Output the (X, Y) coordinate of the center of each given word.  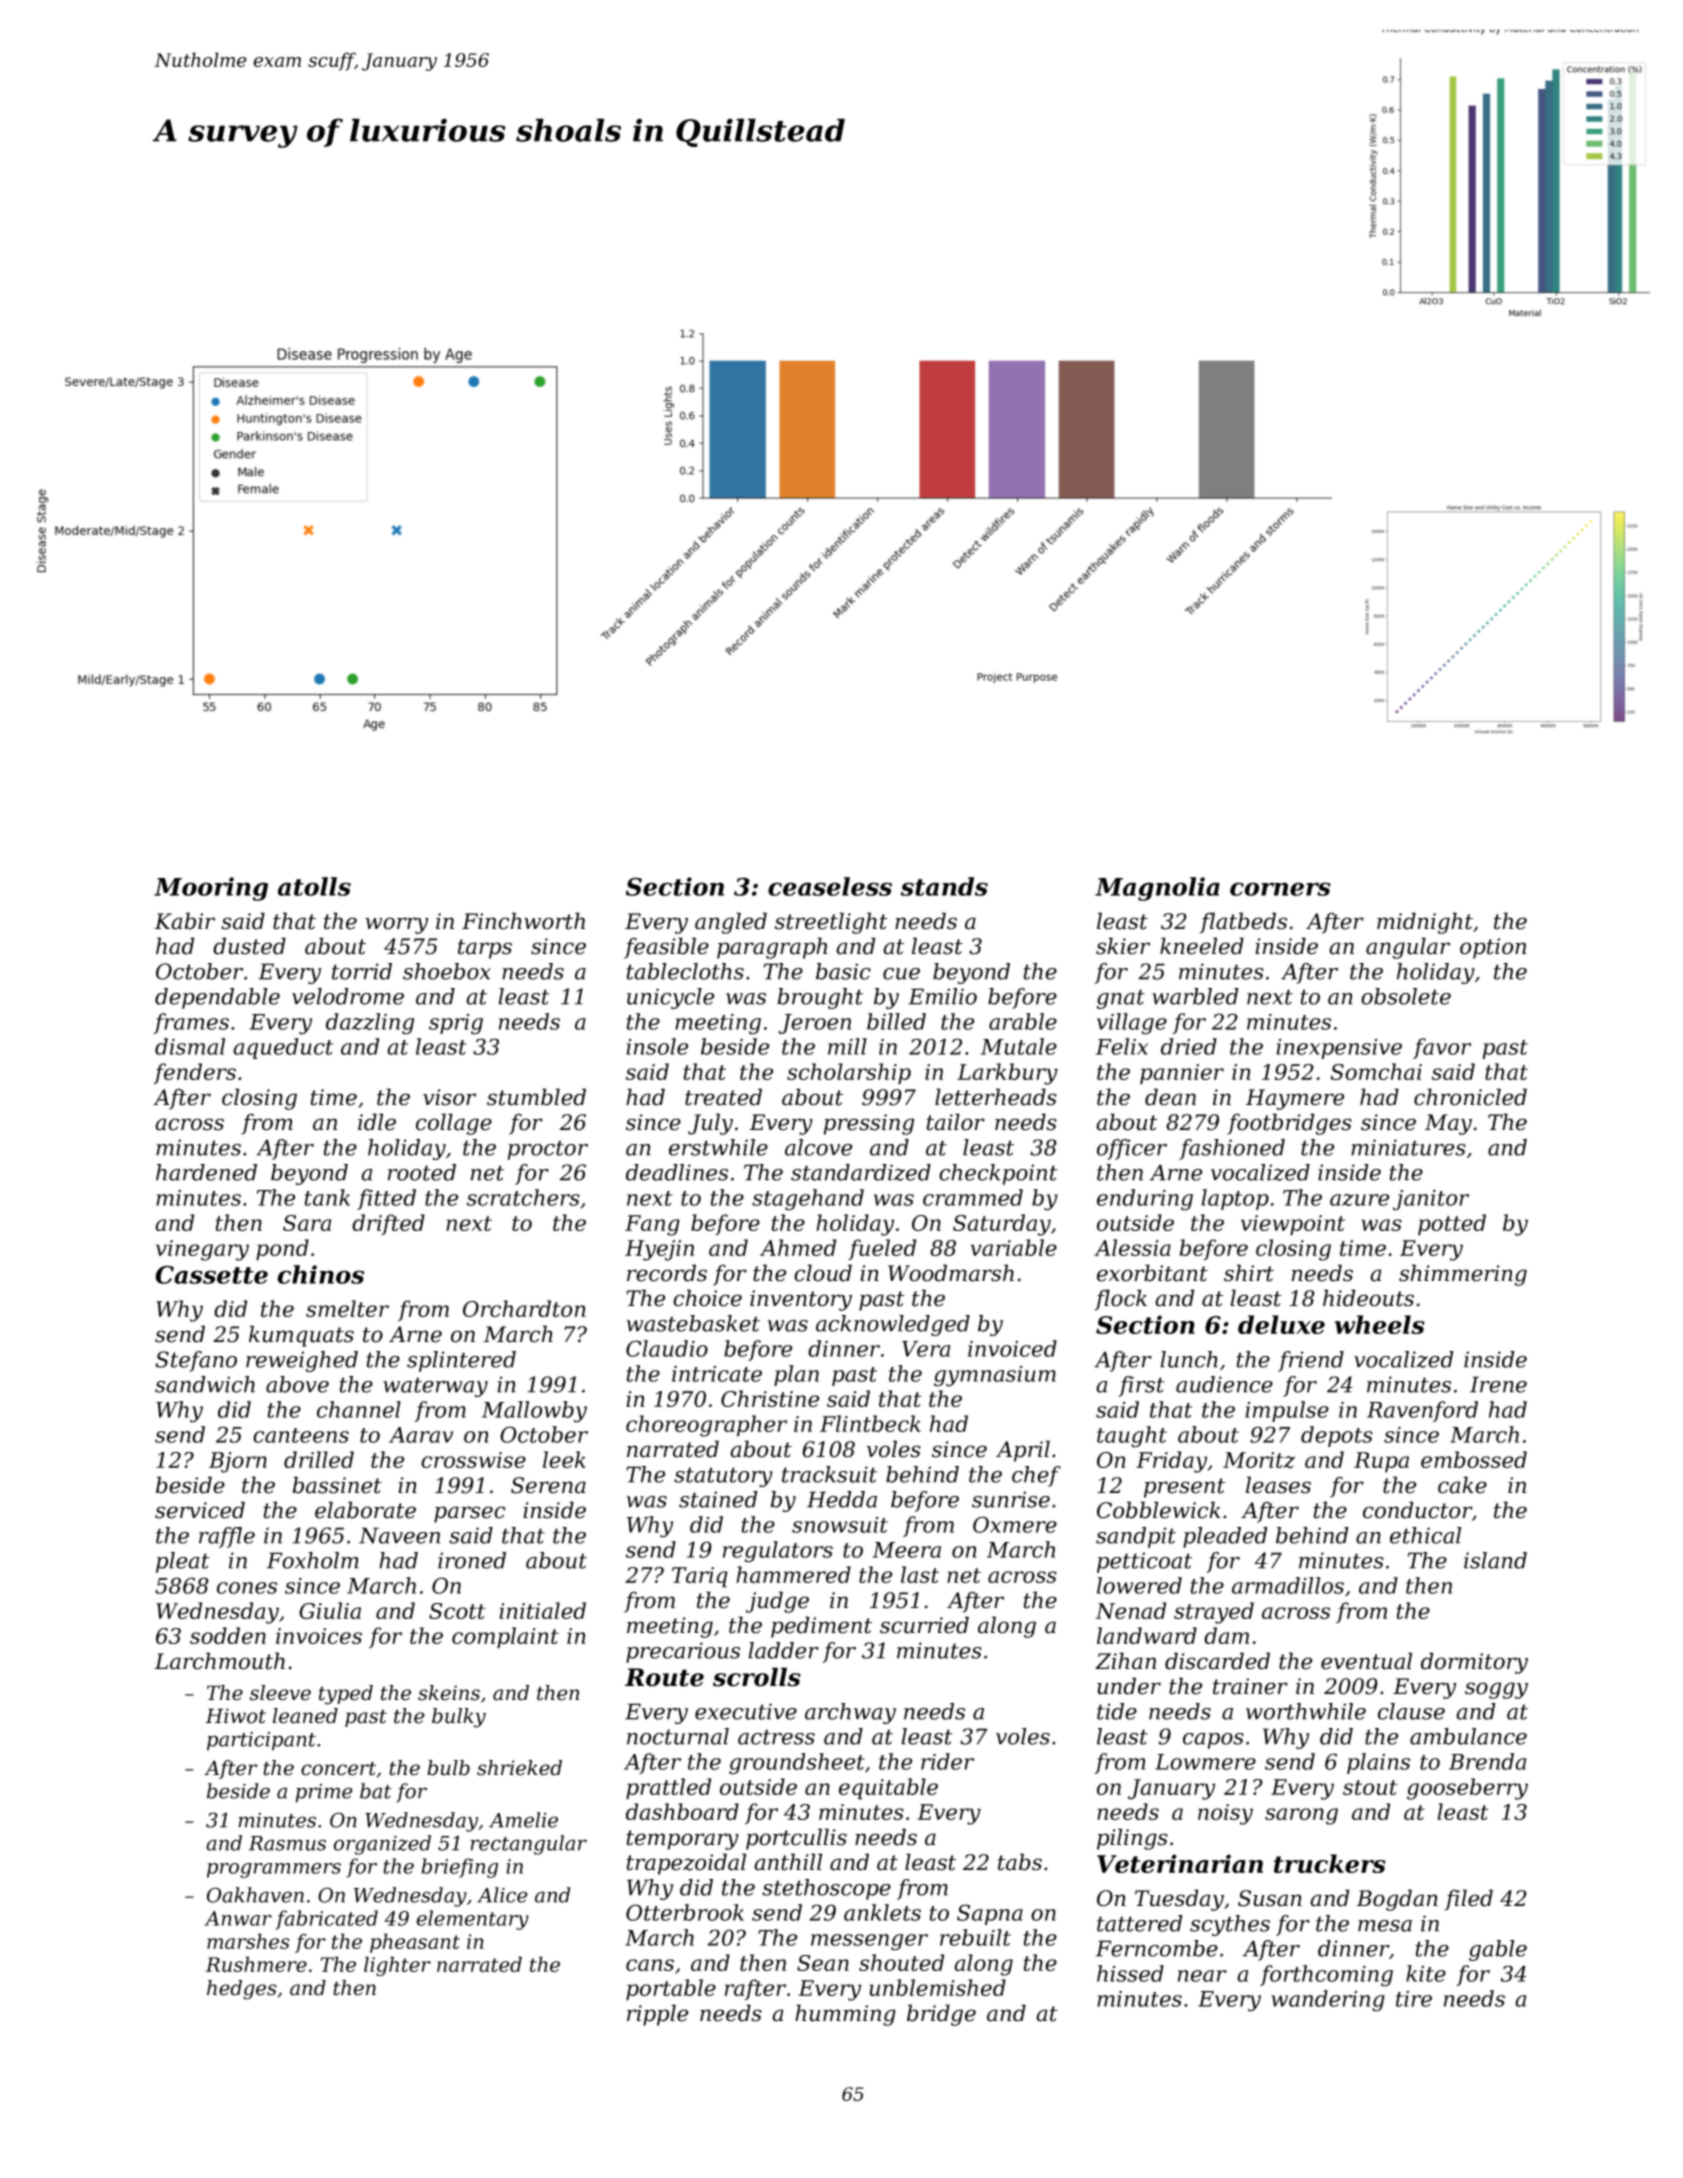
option (1493, 948)
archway (850, 1713)
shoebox (447, 971)
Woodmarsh (951, 1273)
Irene (1498, 1384)
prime (324, 1793)
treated (723, 1097)
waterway (435, 1387)
